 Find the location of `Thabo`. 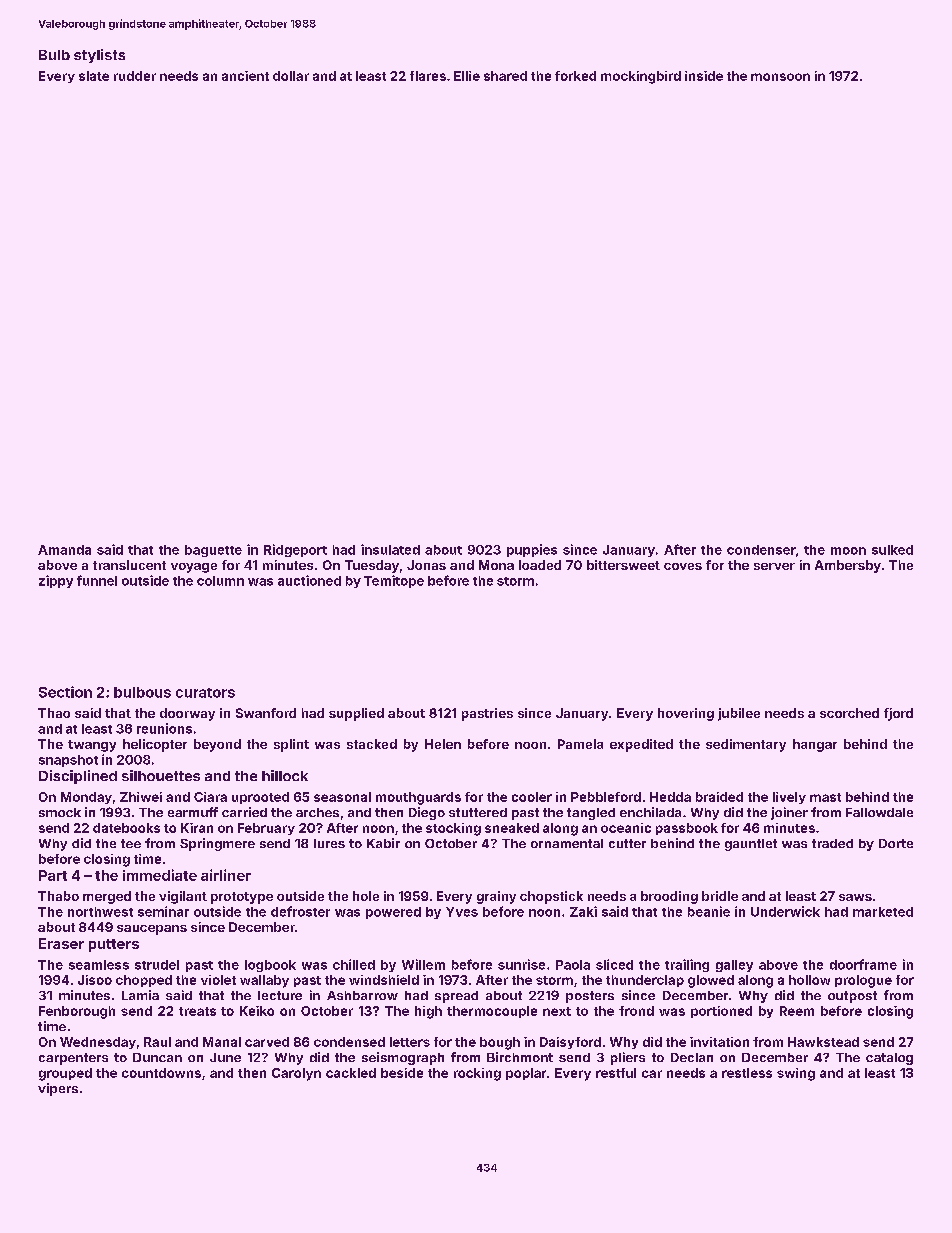

Thabo is located at coordinates (58, 896).
